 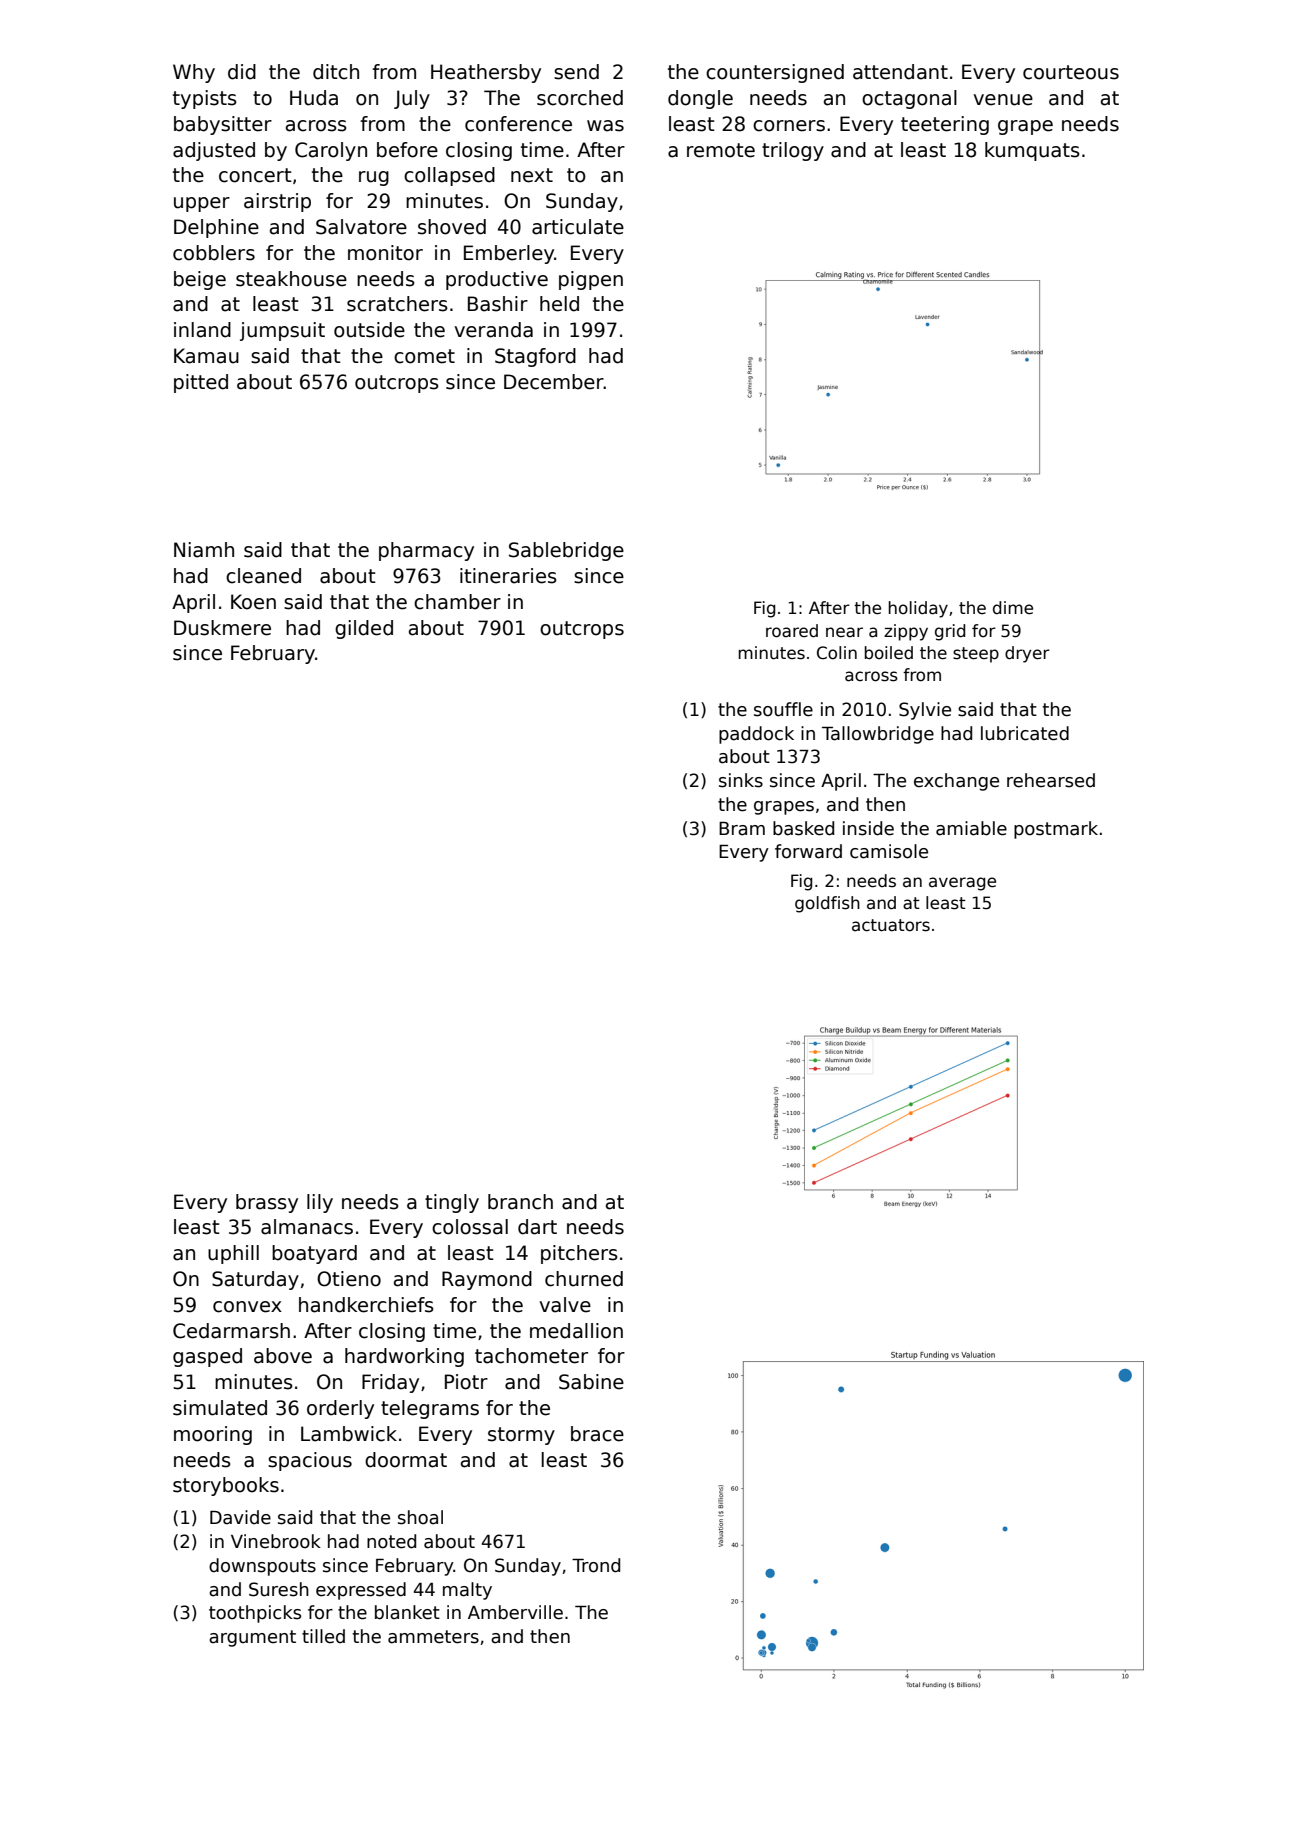 I want to click on courteous, so click(x=1071, y=72).
